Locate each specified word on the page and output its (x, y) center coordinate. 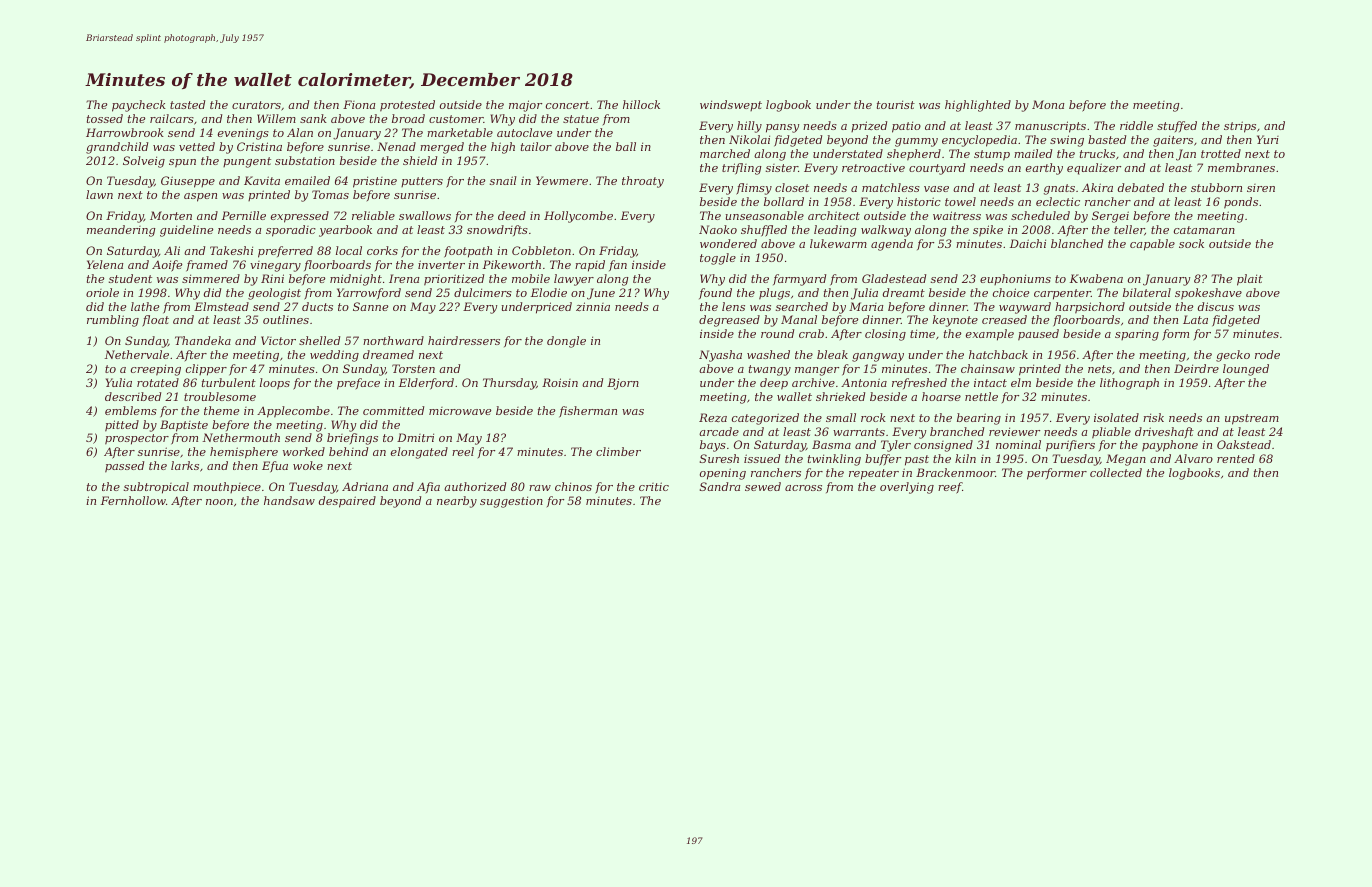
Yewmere (562, 180)
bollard (784, 201)
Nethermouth (241, 437)
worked (304, 451)
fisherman (588, 412)
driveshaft (1164, 433)
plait (1250, 280)
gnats (1059, 189)
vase (936, 189)
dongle (566, 342)
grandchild (117, 148)
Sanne (370, 306)
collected (1116, 472)
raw (540, 488)
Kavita (262, 180)
